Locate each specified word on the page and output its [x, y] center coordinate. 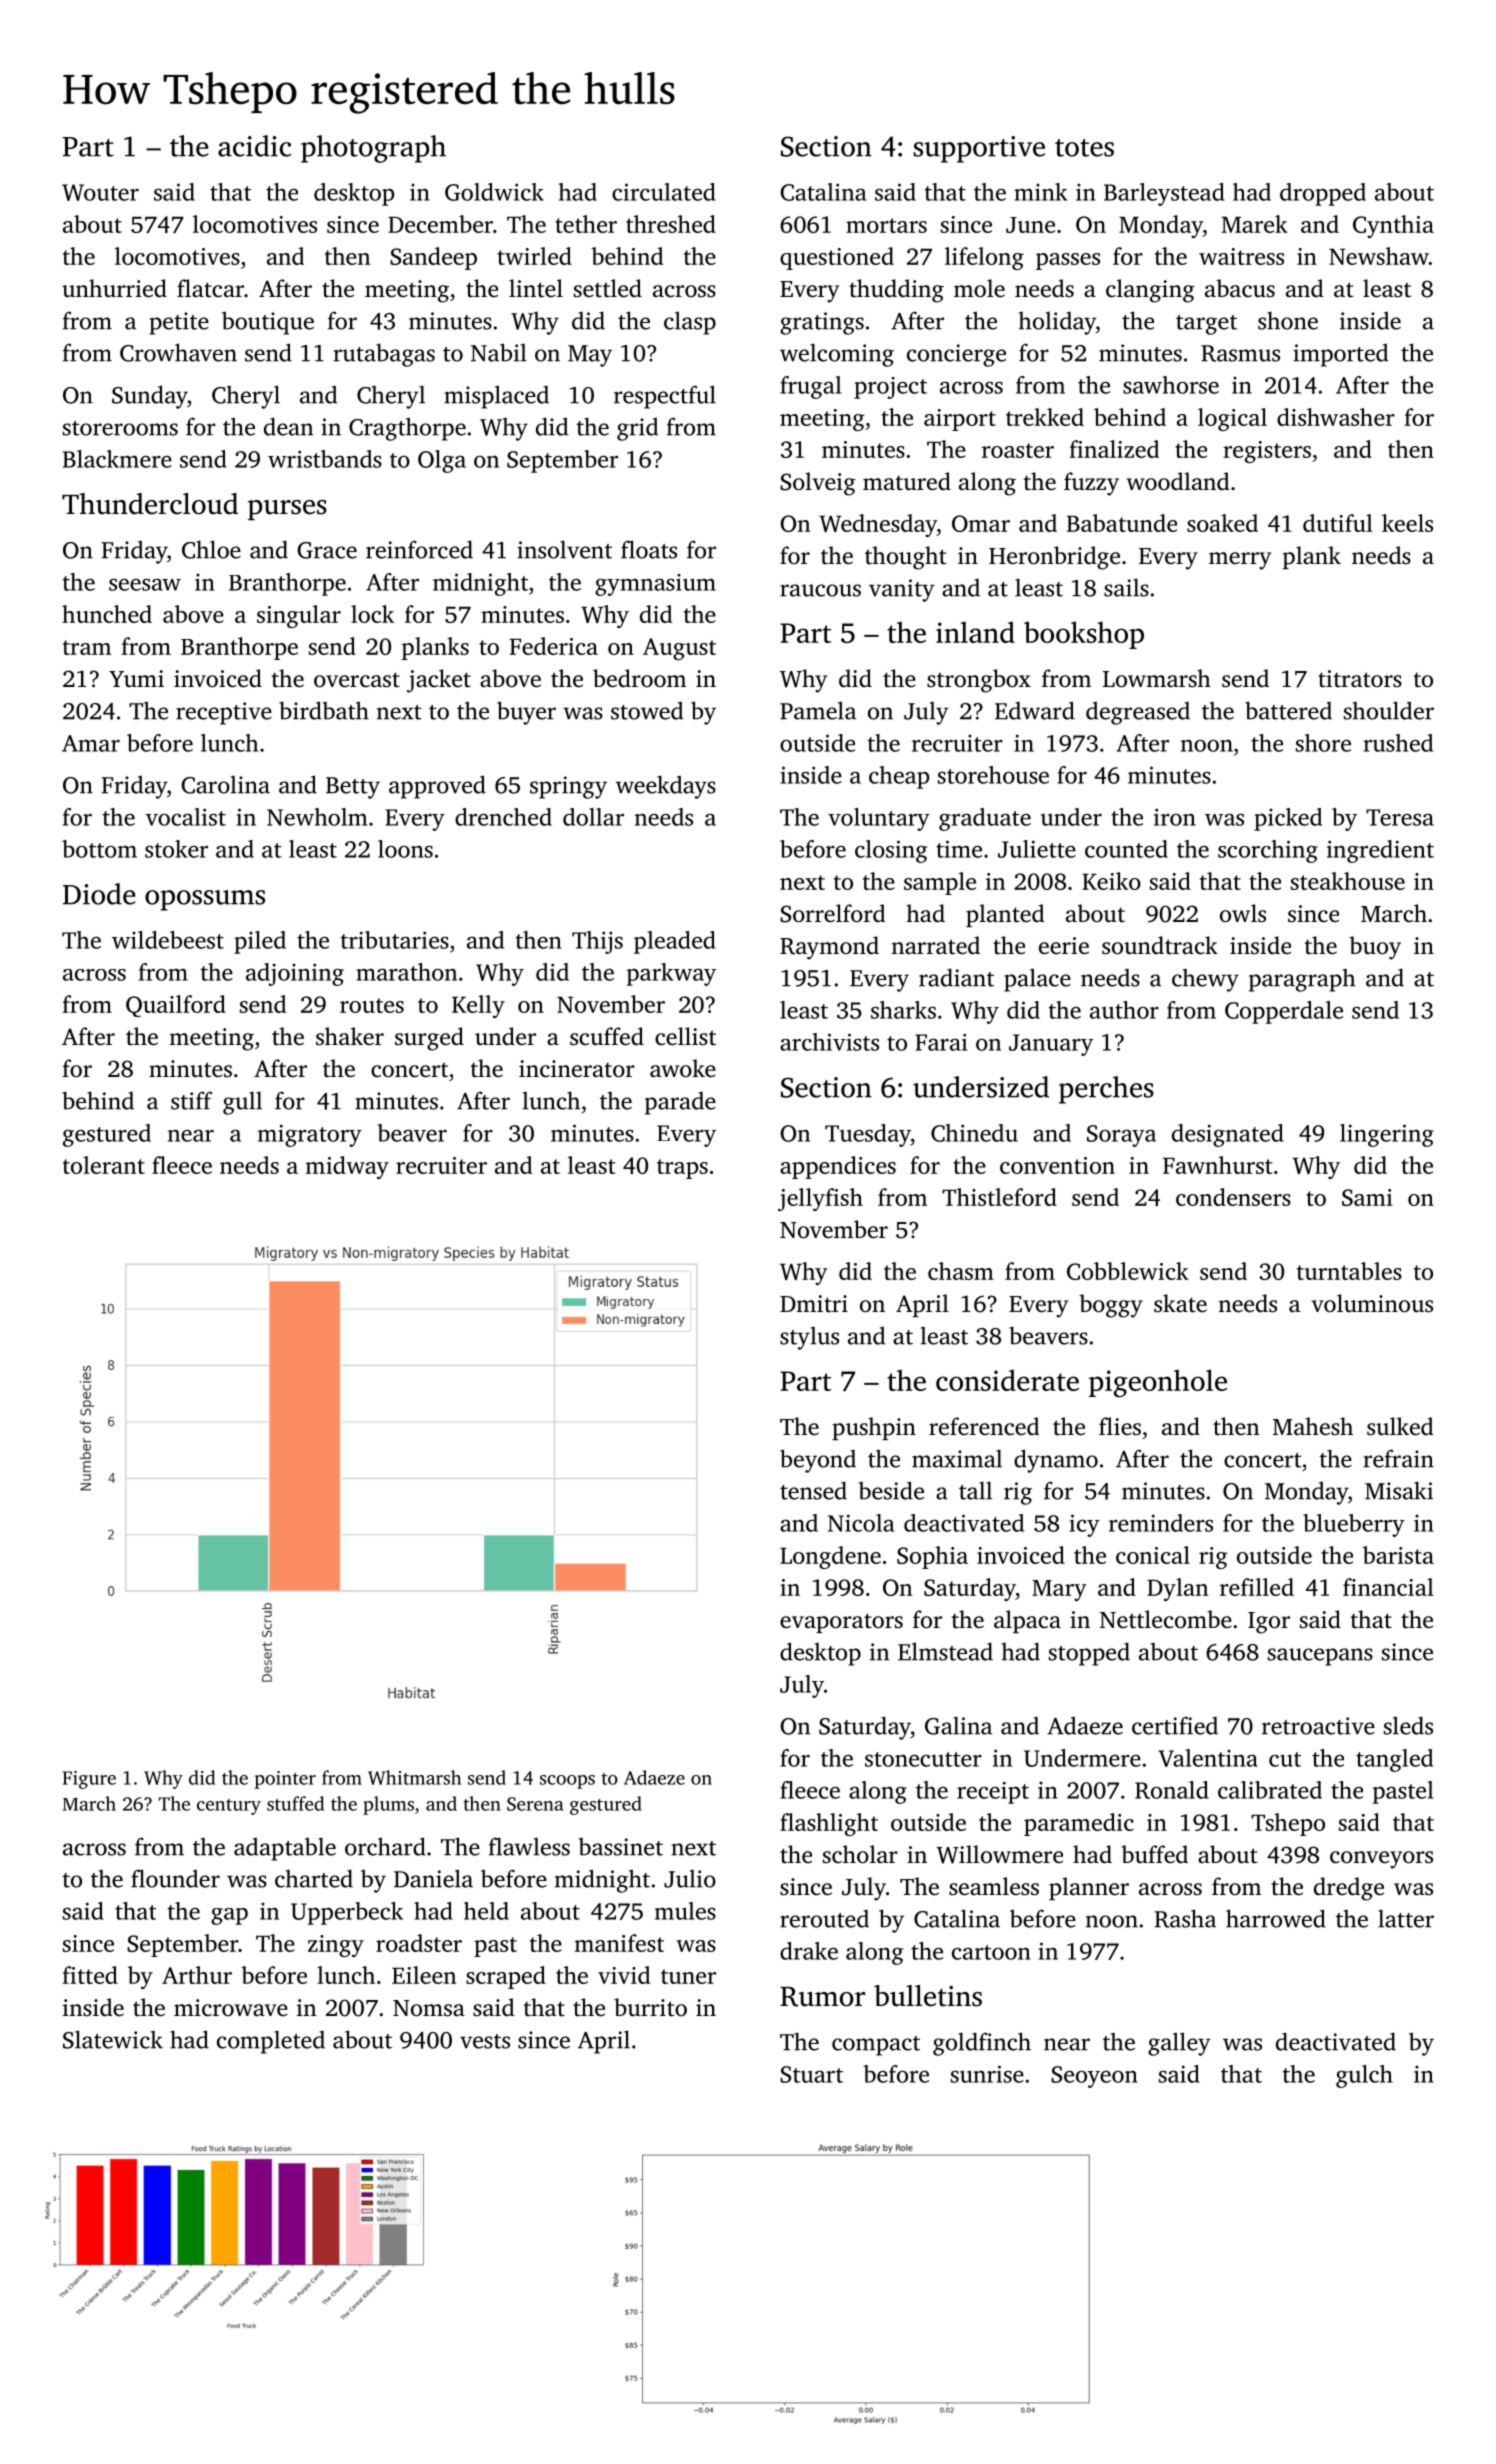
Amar [91, 743]
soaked [1222, 523]
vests [485, 2041]
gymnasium [655, 585]
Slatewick [113, 2039]
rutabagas [384, 355]
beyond [818, 1461]
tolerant [104, 1165]
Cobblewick [1128, 1271]
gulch [1364, 2076]
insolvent [564, 549]
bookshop [1084, 635]
